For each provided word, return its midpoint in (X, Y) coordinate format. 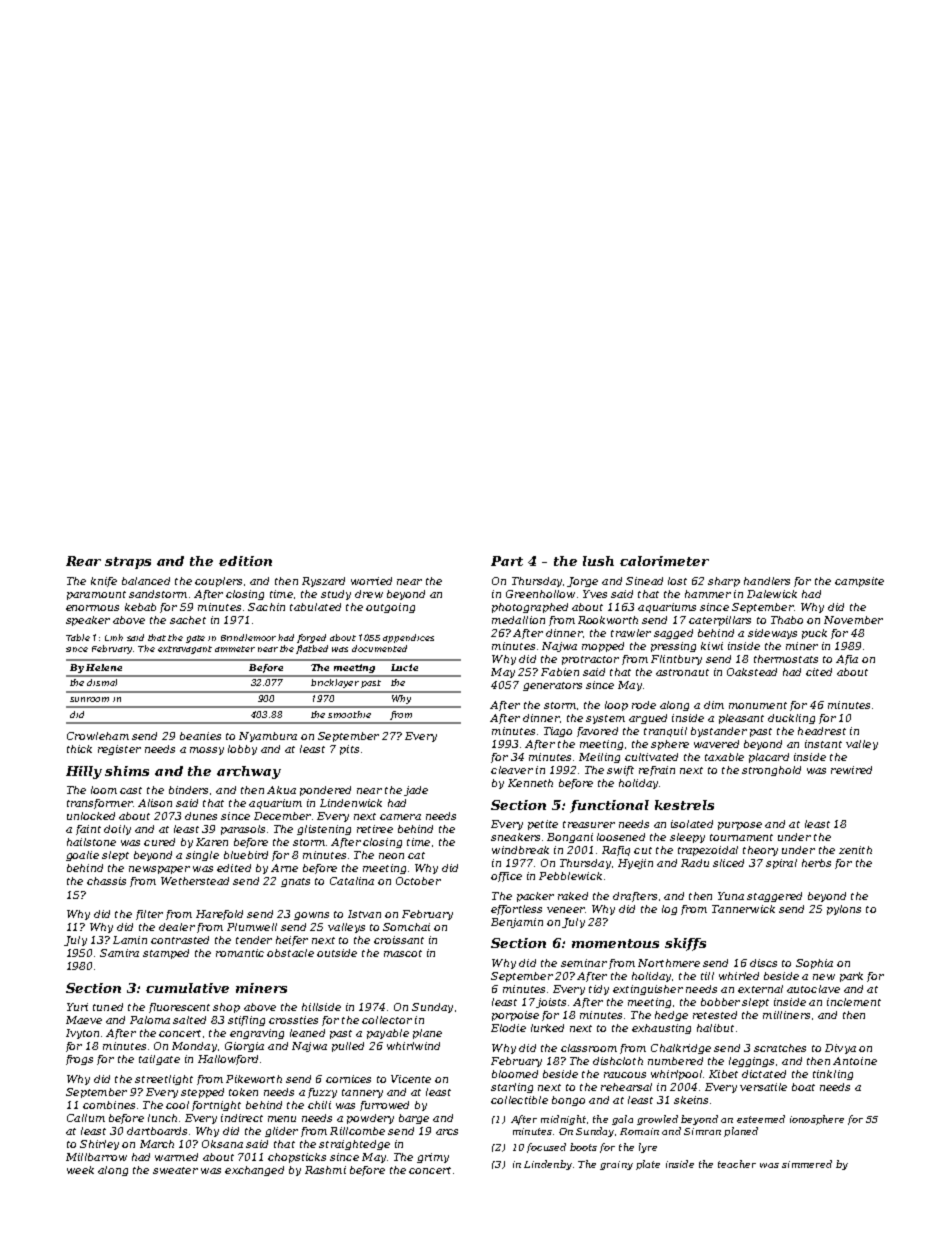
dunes (201, 816)
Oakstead (752, 672)
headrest (822, 731)
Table (78, 637)
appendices (408, 638)
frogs (79, 1060)
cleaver (512, 770)
